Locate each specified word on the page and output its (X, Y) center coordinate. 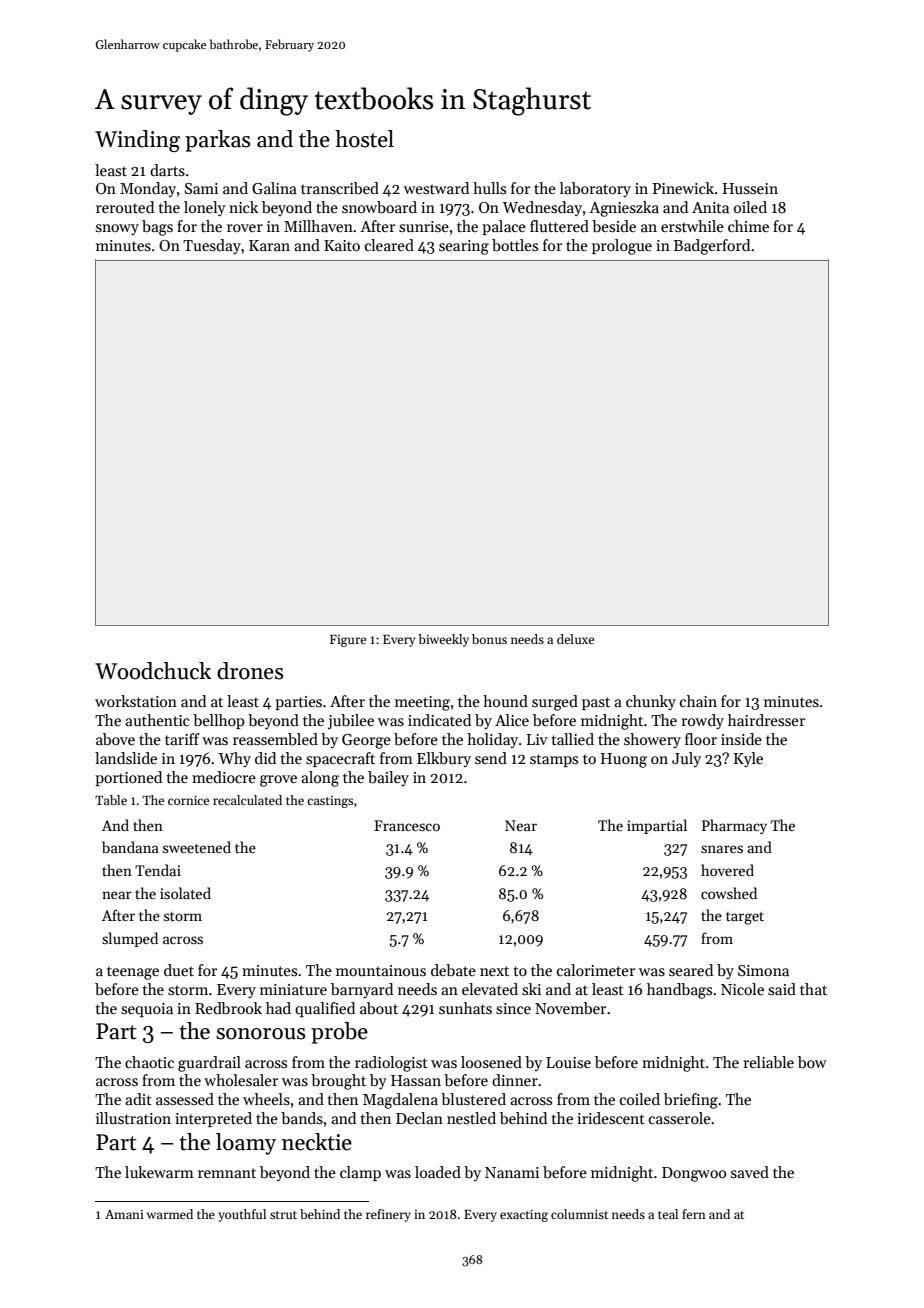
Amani (124, 1214)
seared (691, 970)
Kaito (342, 245)
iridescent (611, 1118)
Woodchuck (153, 671)
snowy (117, 229)
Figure (348, 641)
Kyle (748, 759)
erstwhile (692, 226)
